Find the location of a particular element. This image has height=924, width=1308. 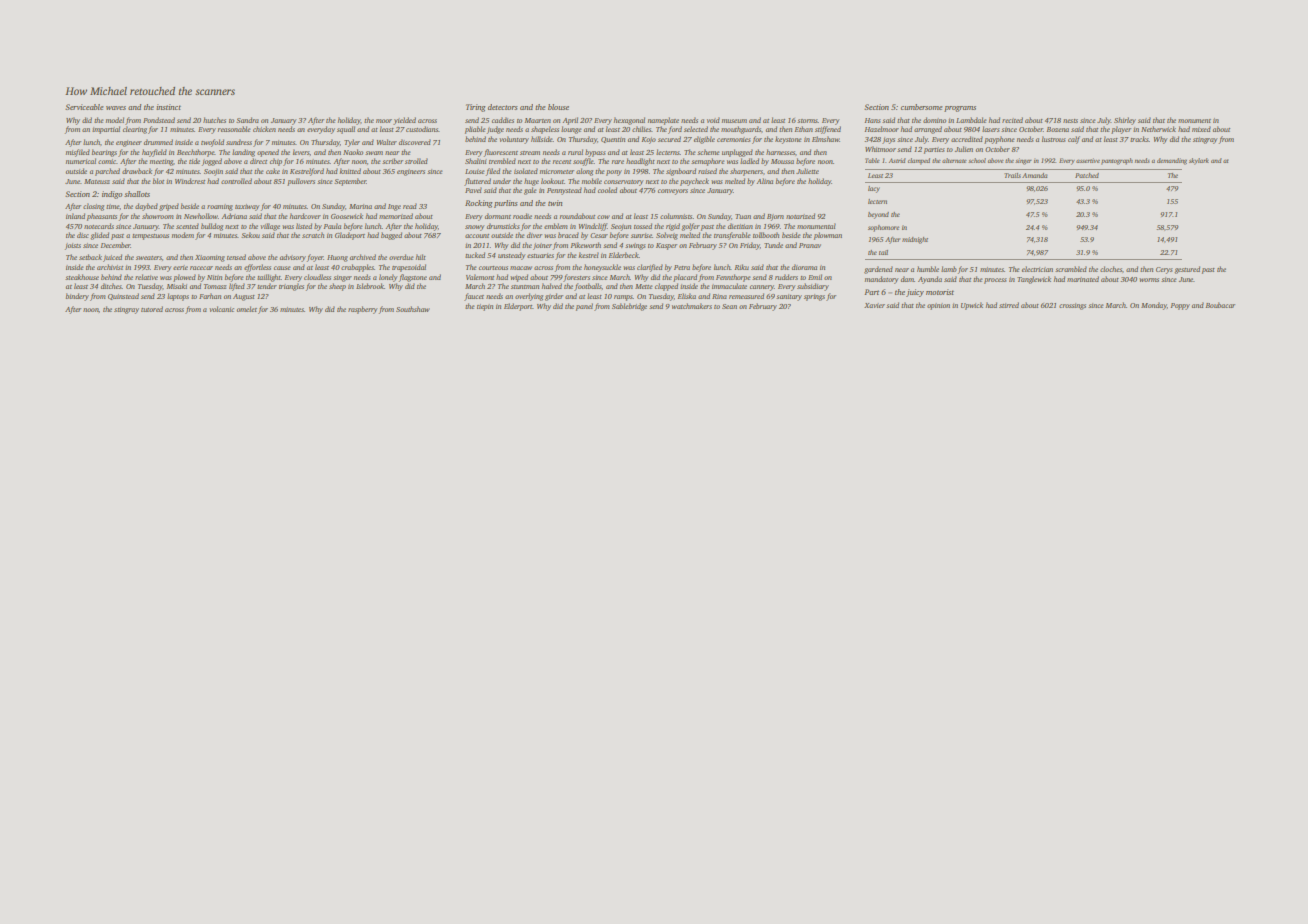

recent is located at coordinates (562, 162).
